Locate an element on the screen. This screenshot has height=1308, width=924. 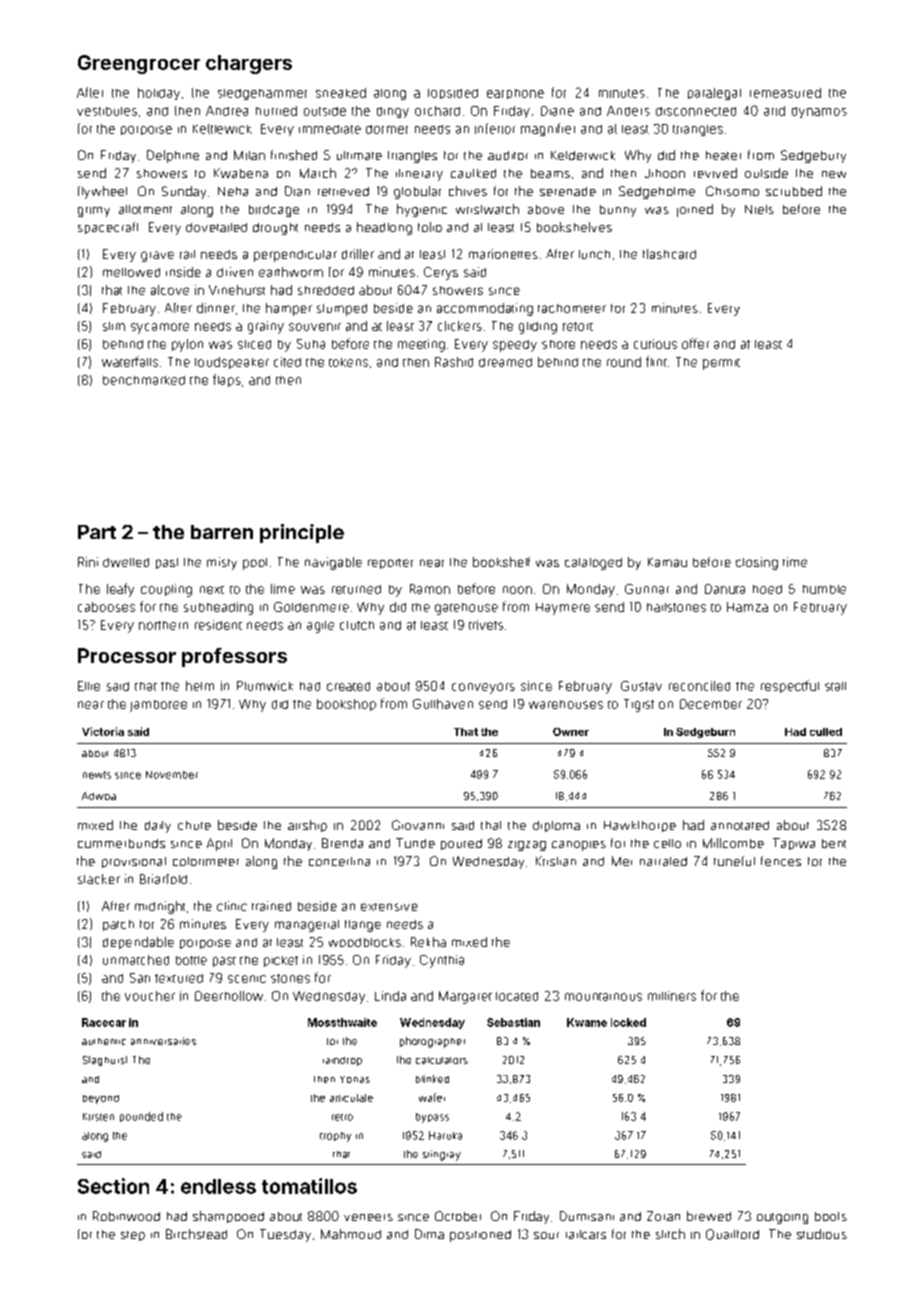
stacker is located at coordinates (99, 879).
